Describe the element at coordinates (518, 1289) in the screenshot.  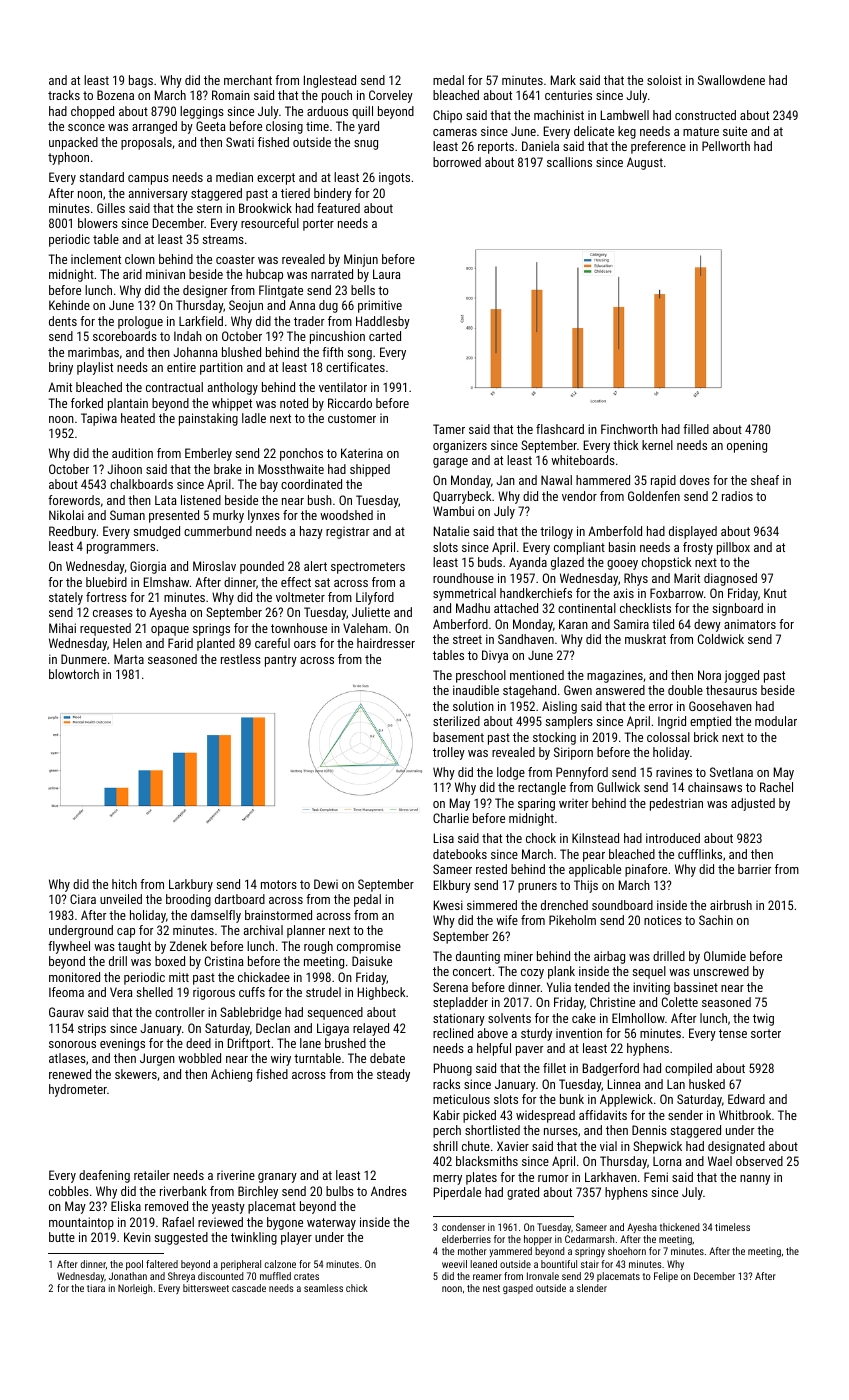
I see `gasped` at that location.
